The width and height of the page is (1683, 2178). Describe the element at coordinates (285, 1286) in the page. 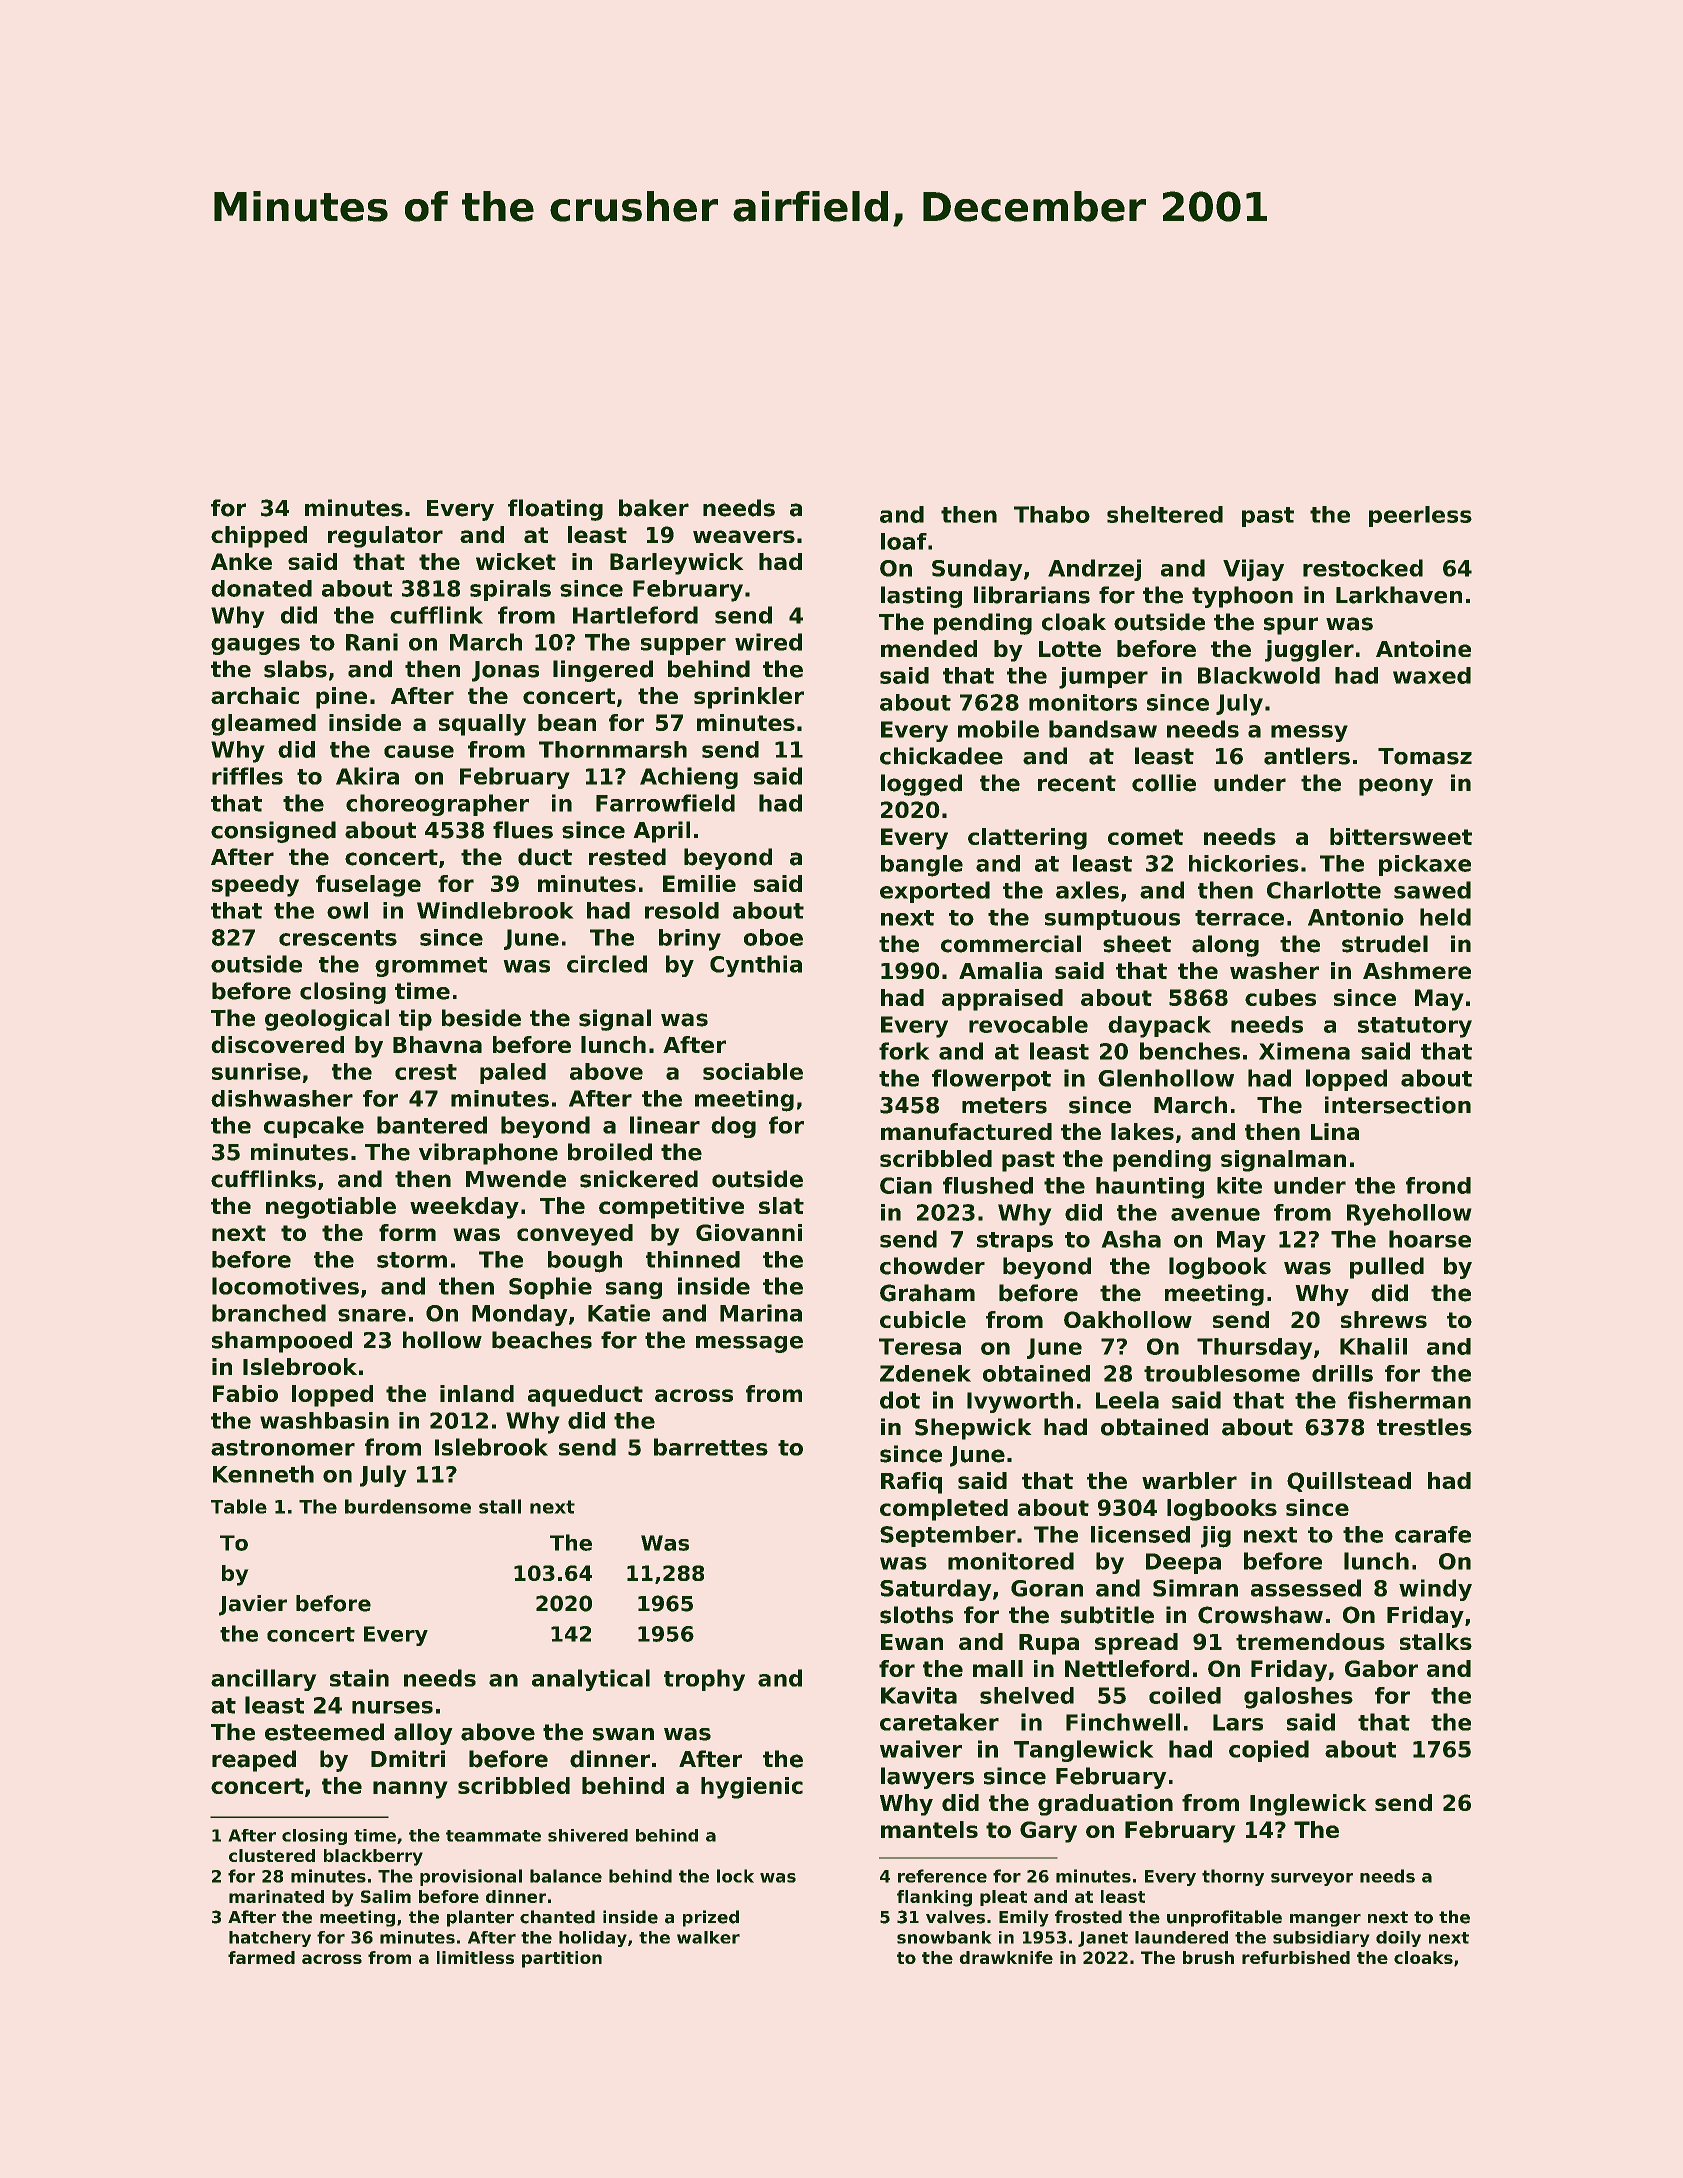

I see `locomotives` at that location.
